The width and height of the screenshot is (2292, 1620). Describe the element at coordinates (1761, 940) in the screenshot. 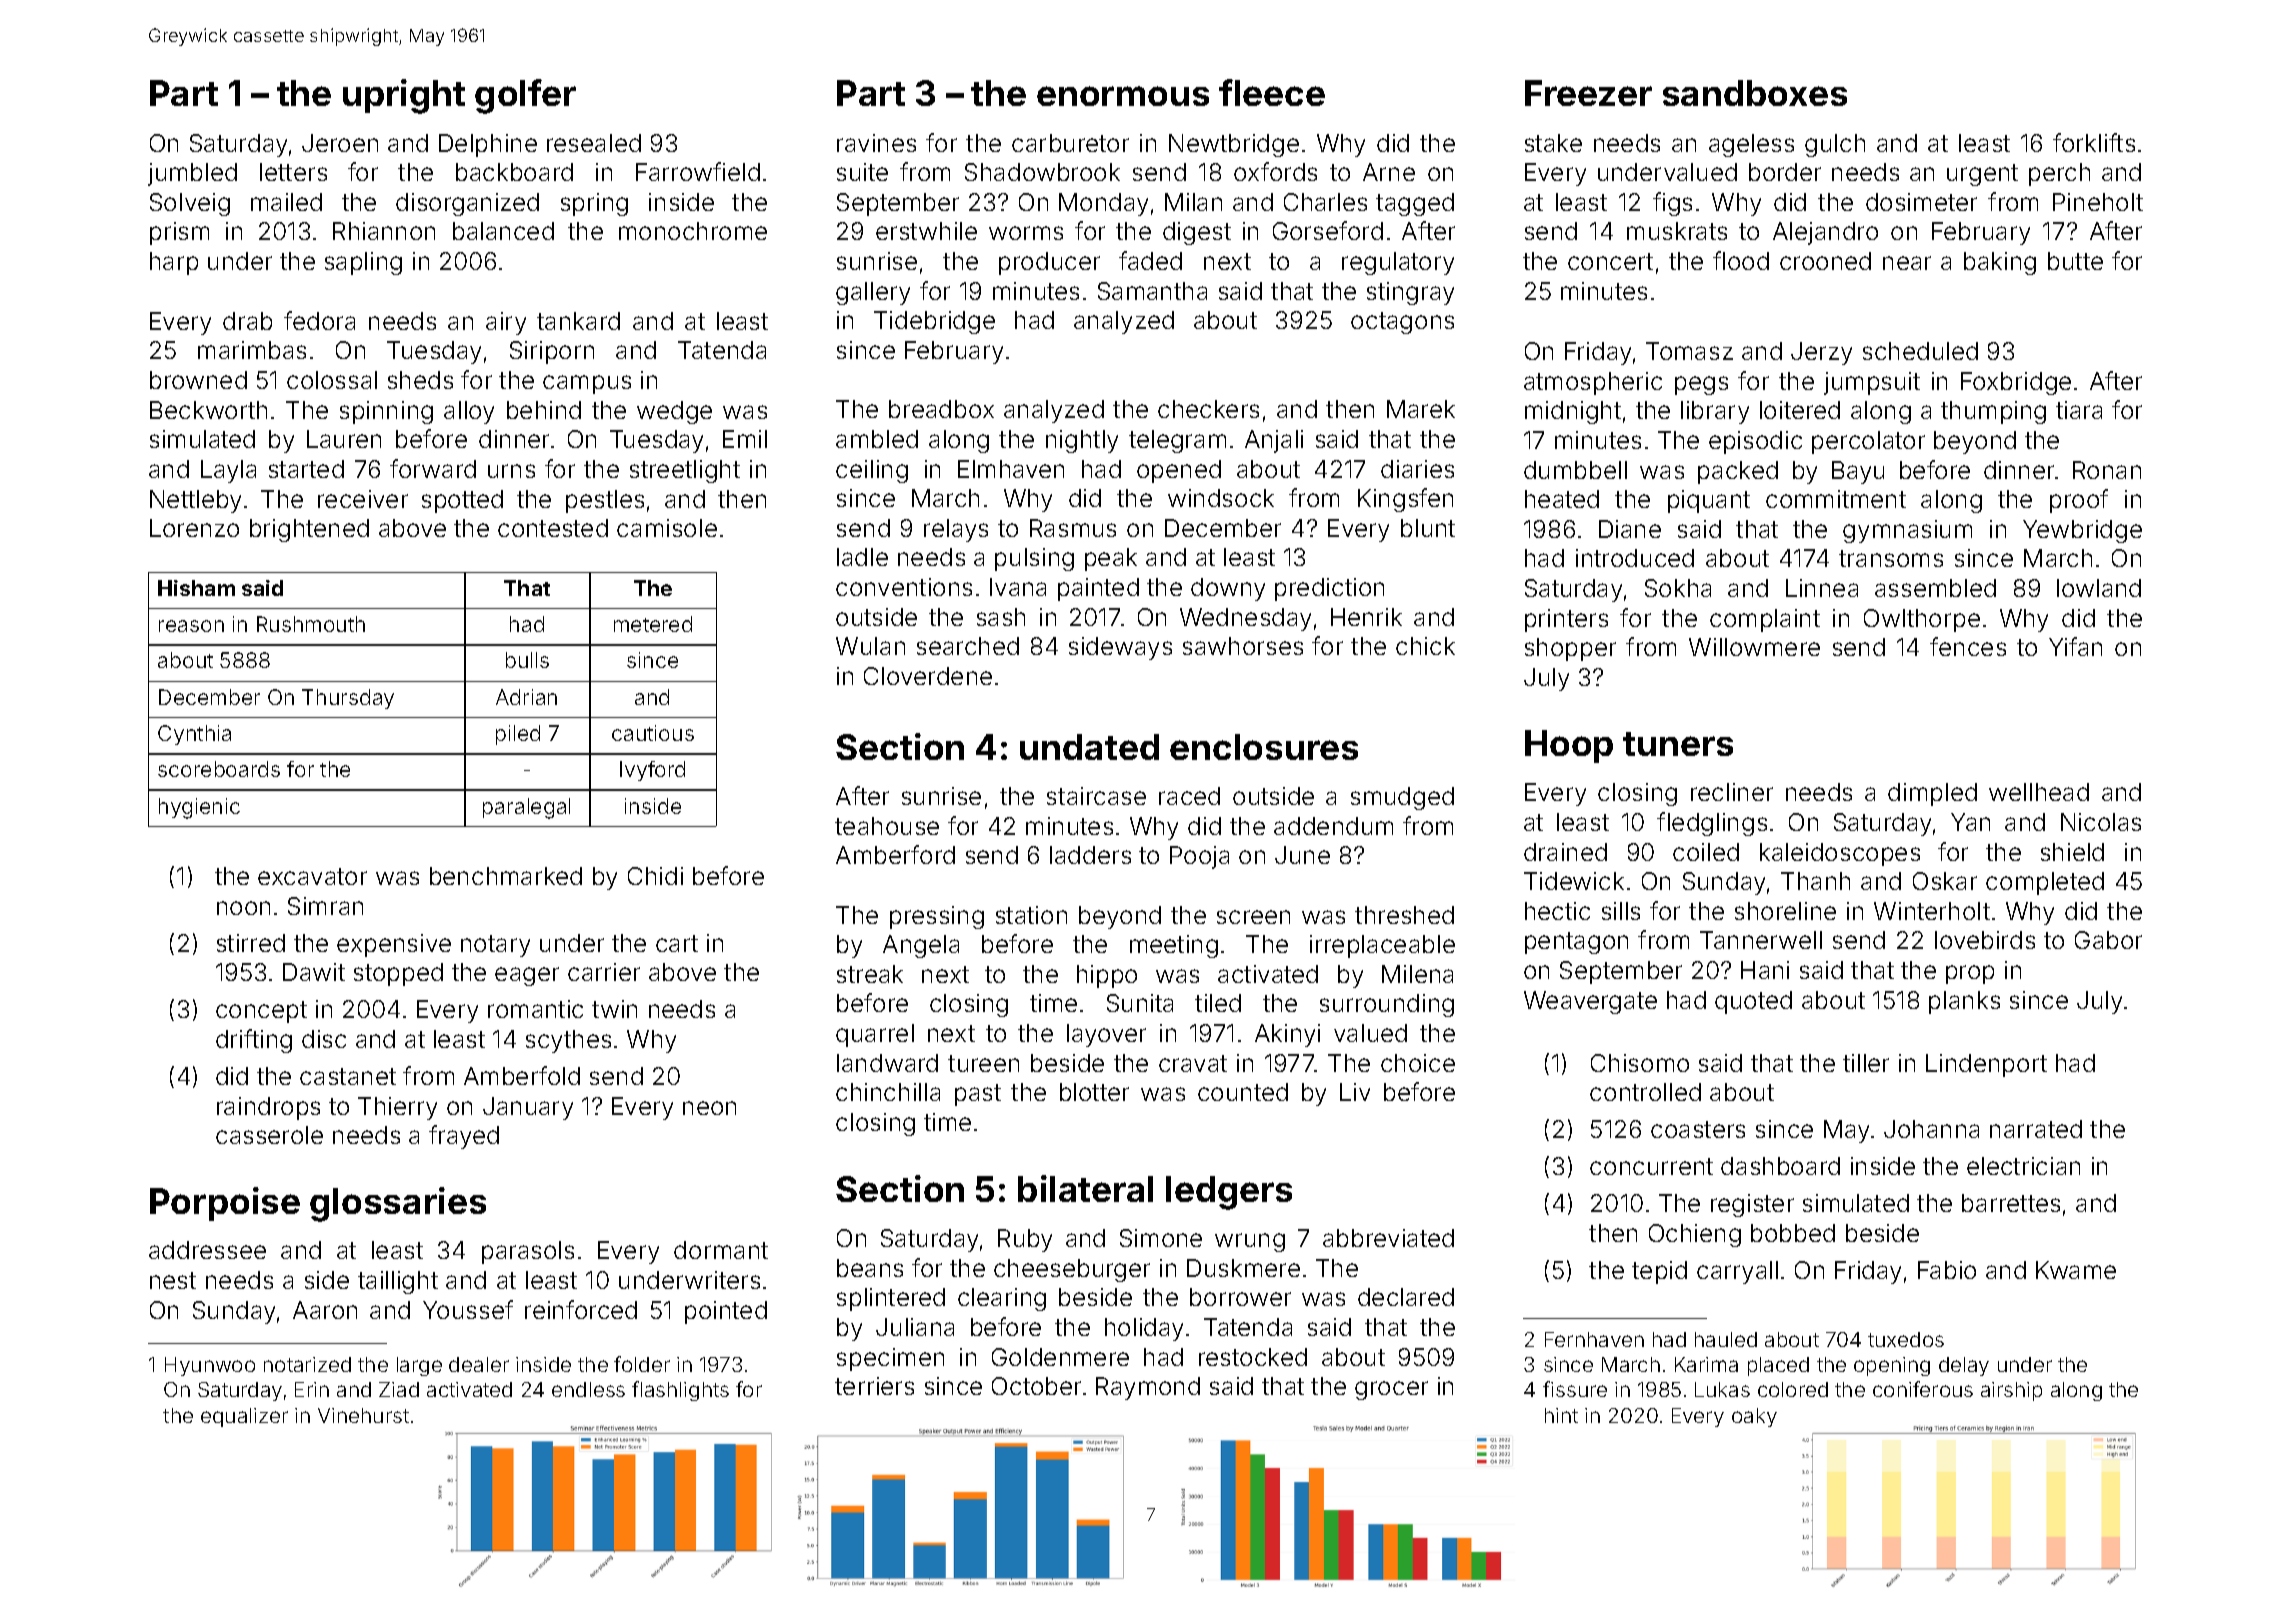

I see `Tannerwell` at that location.
